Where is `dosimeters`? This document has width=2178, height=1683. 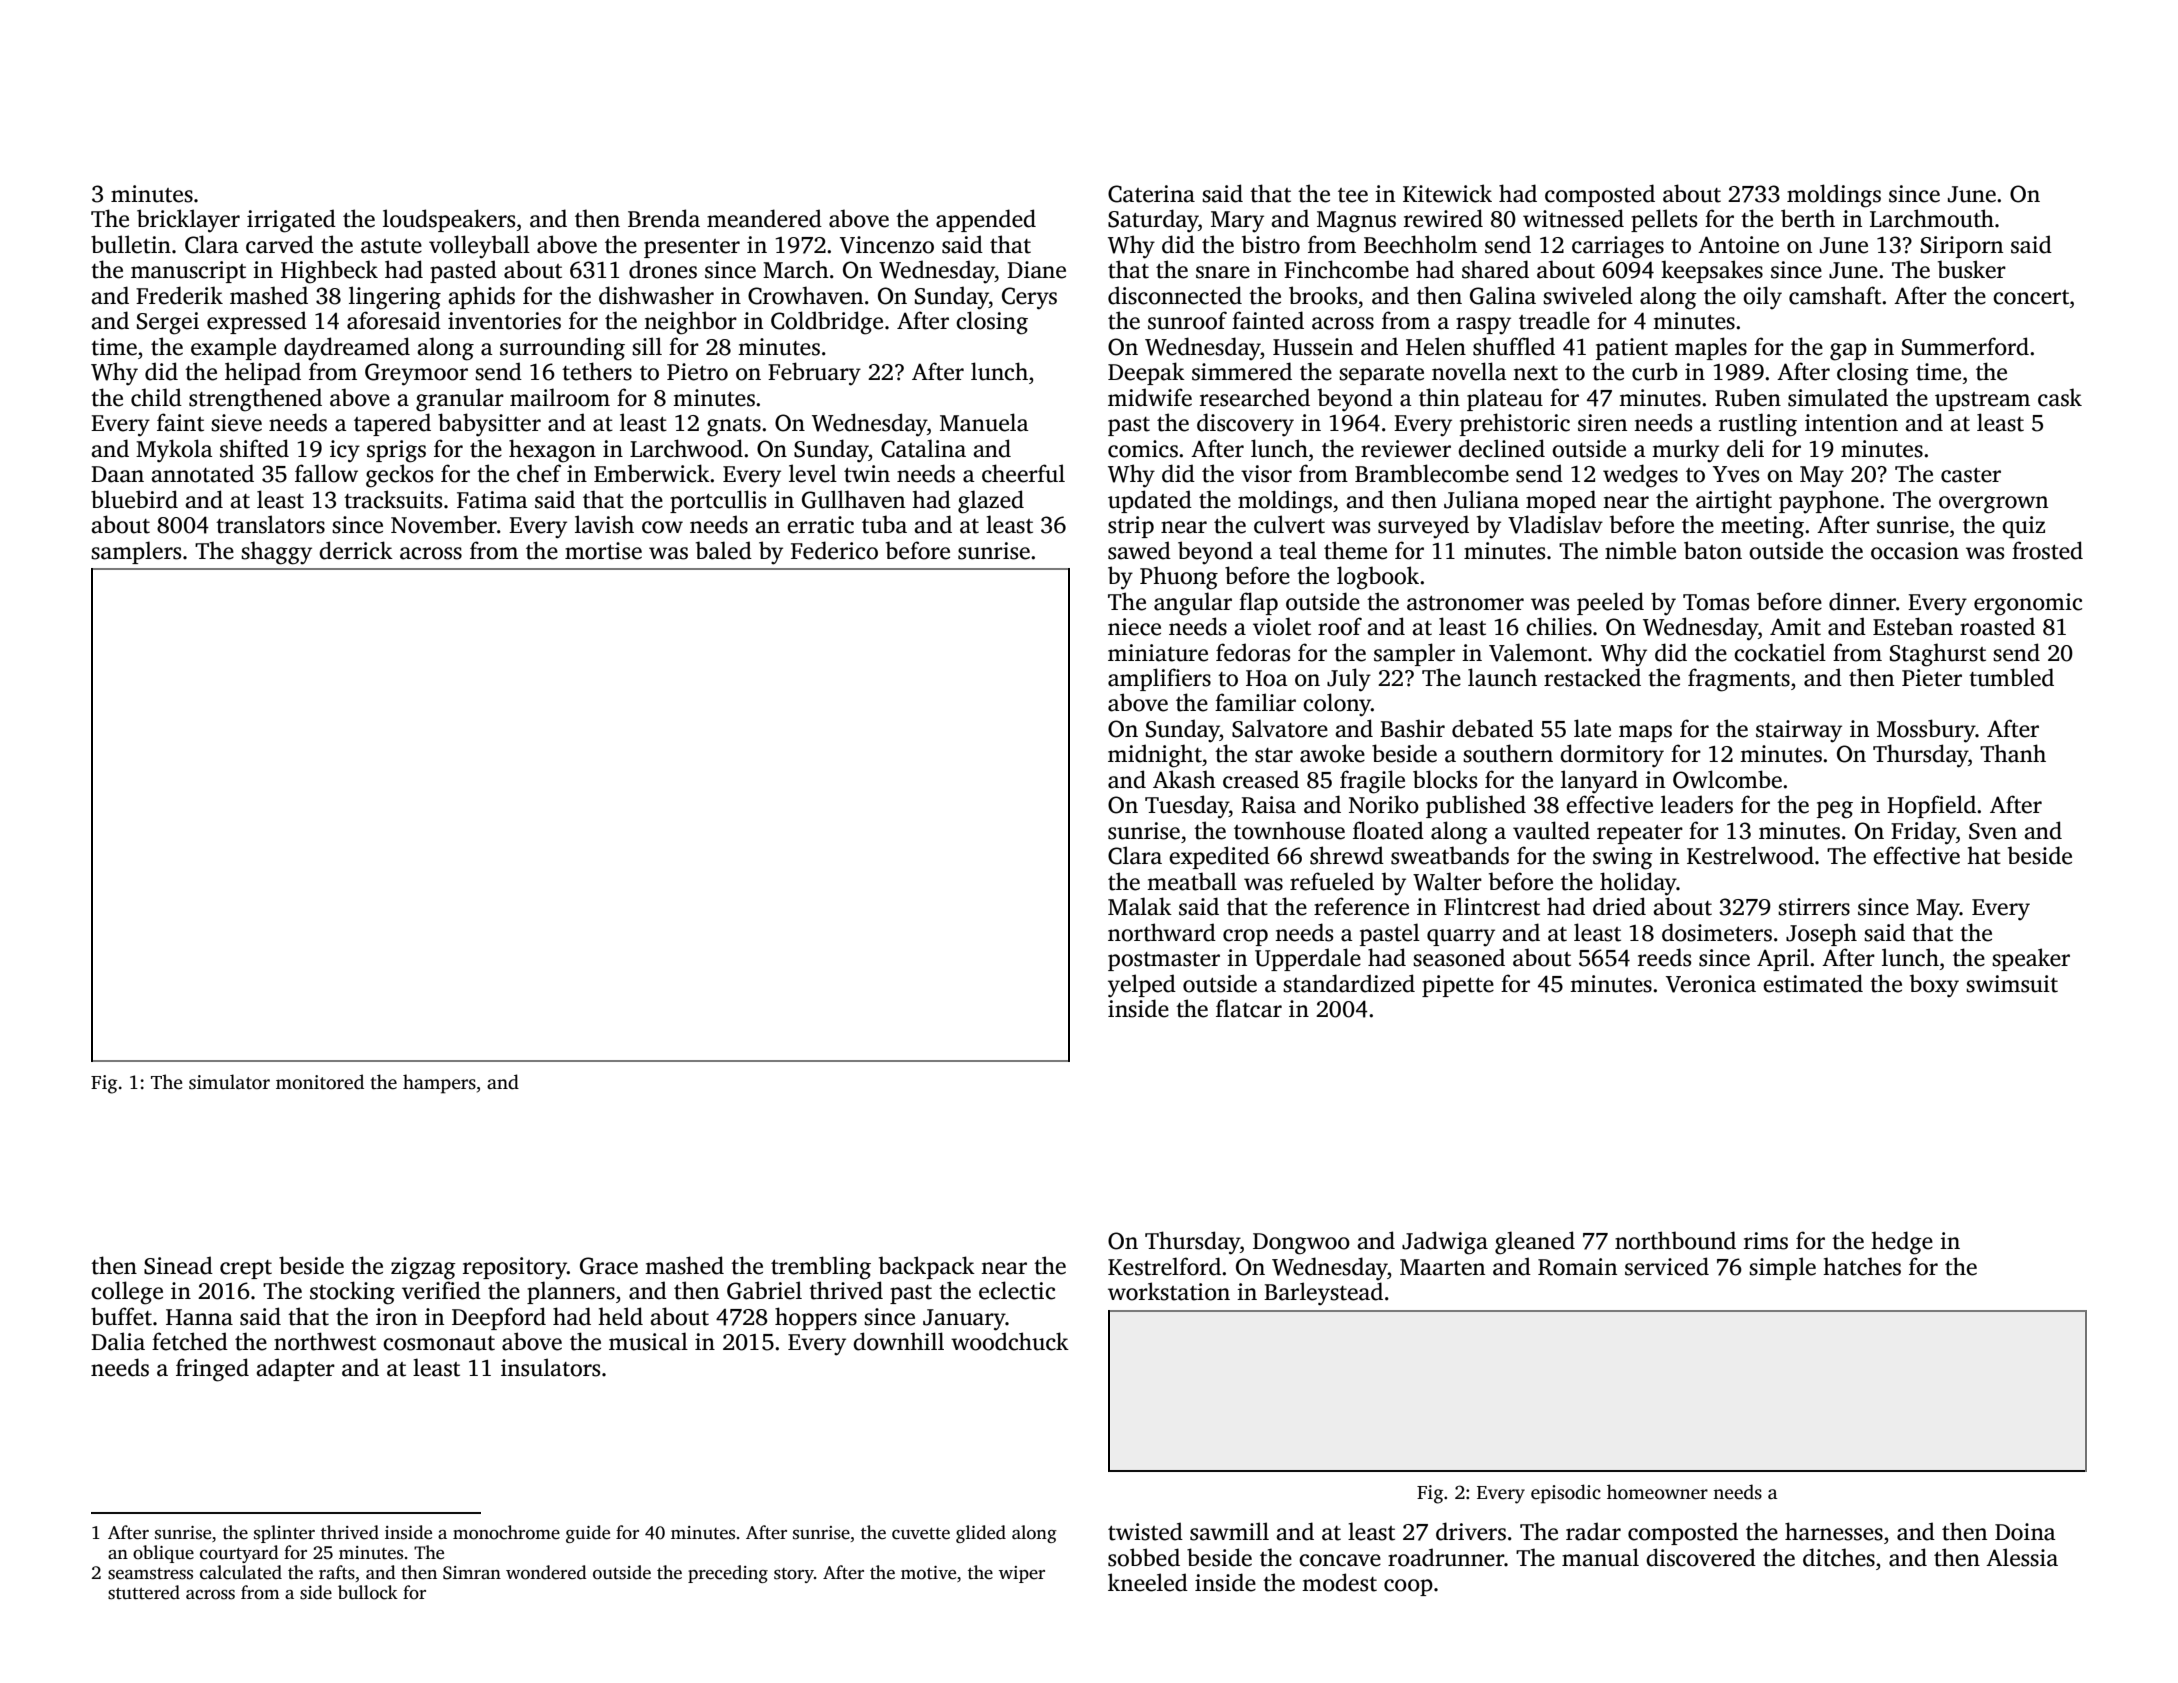
dosimeters is located at coordinates (1717, 932).
